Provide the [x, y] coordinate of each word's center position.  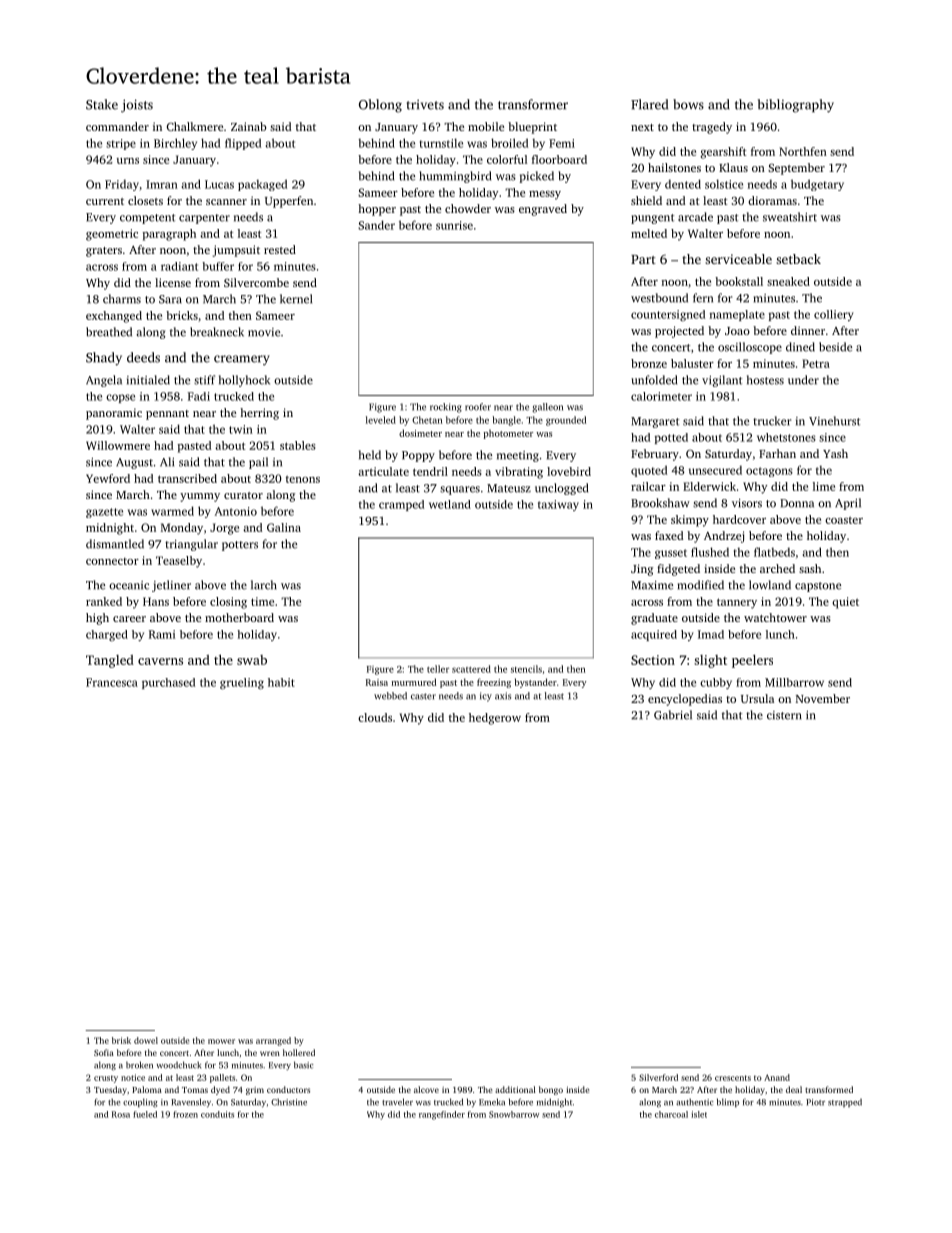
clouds [375, 717]
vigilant [722, 381]
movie [264, 332]
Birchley [175, 144]
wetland [450, 504]
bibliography [796, 106]
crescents [733, 1078]
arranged [273, 1041]
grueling [242, 683]
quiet [845, 603]
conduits [217, 1114]
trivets [425, 105]
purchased [168, 683]
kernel [296, 299]
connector [112, 561]
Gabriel [673, 715]
